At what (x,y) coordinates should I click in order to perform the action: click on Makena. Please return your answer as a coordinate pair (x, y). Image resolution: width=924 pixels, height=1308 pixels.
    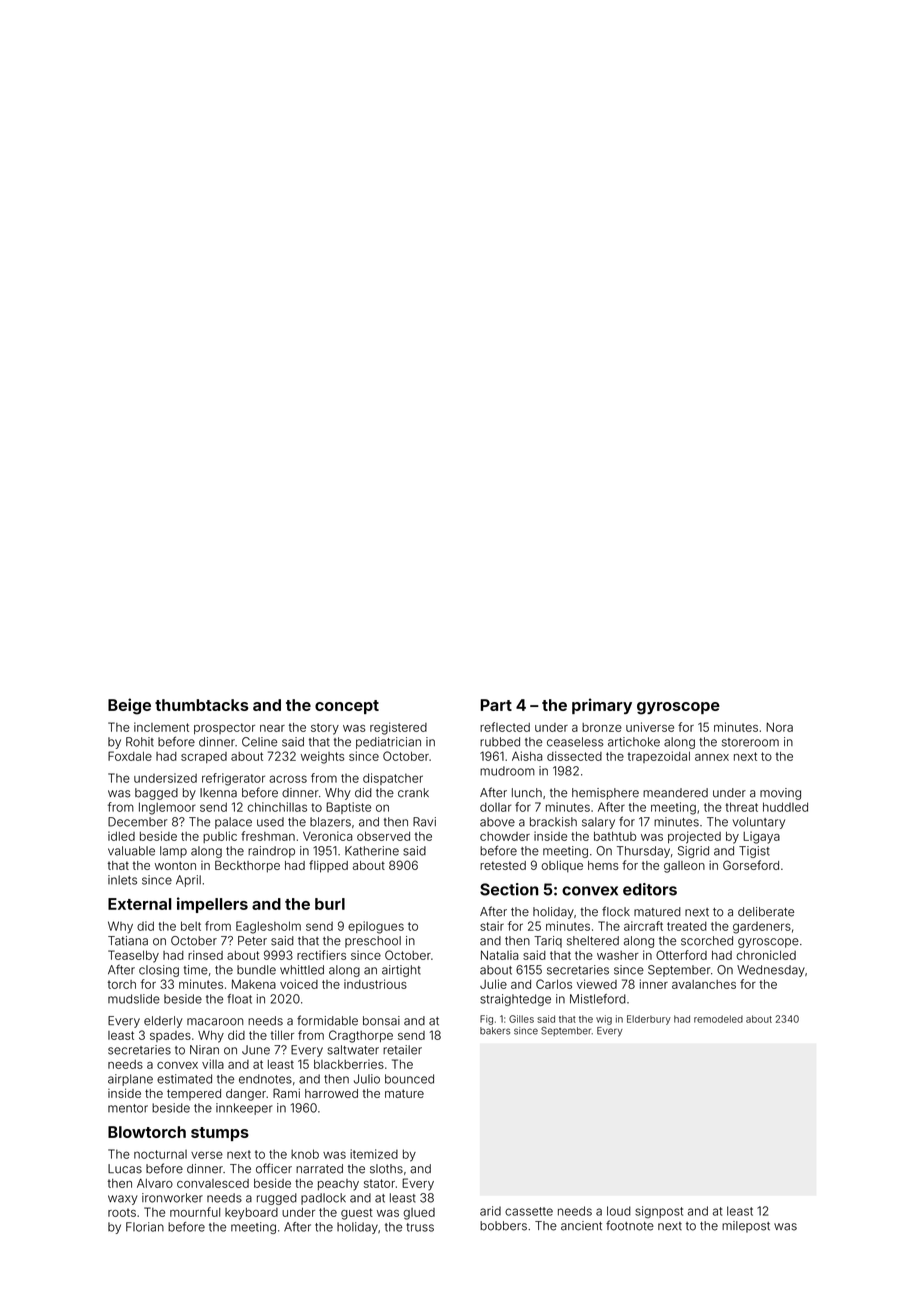
    Looking at the image, I should click on (254, 984).
